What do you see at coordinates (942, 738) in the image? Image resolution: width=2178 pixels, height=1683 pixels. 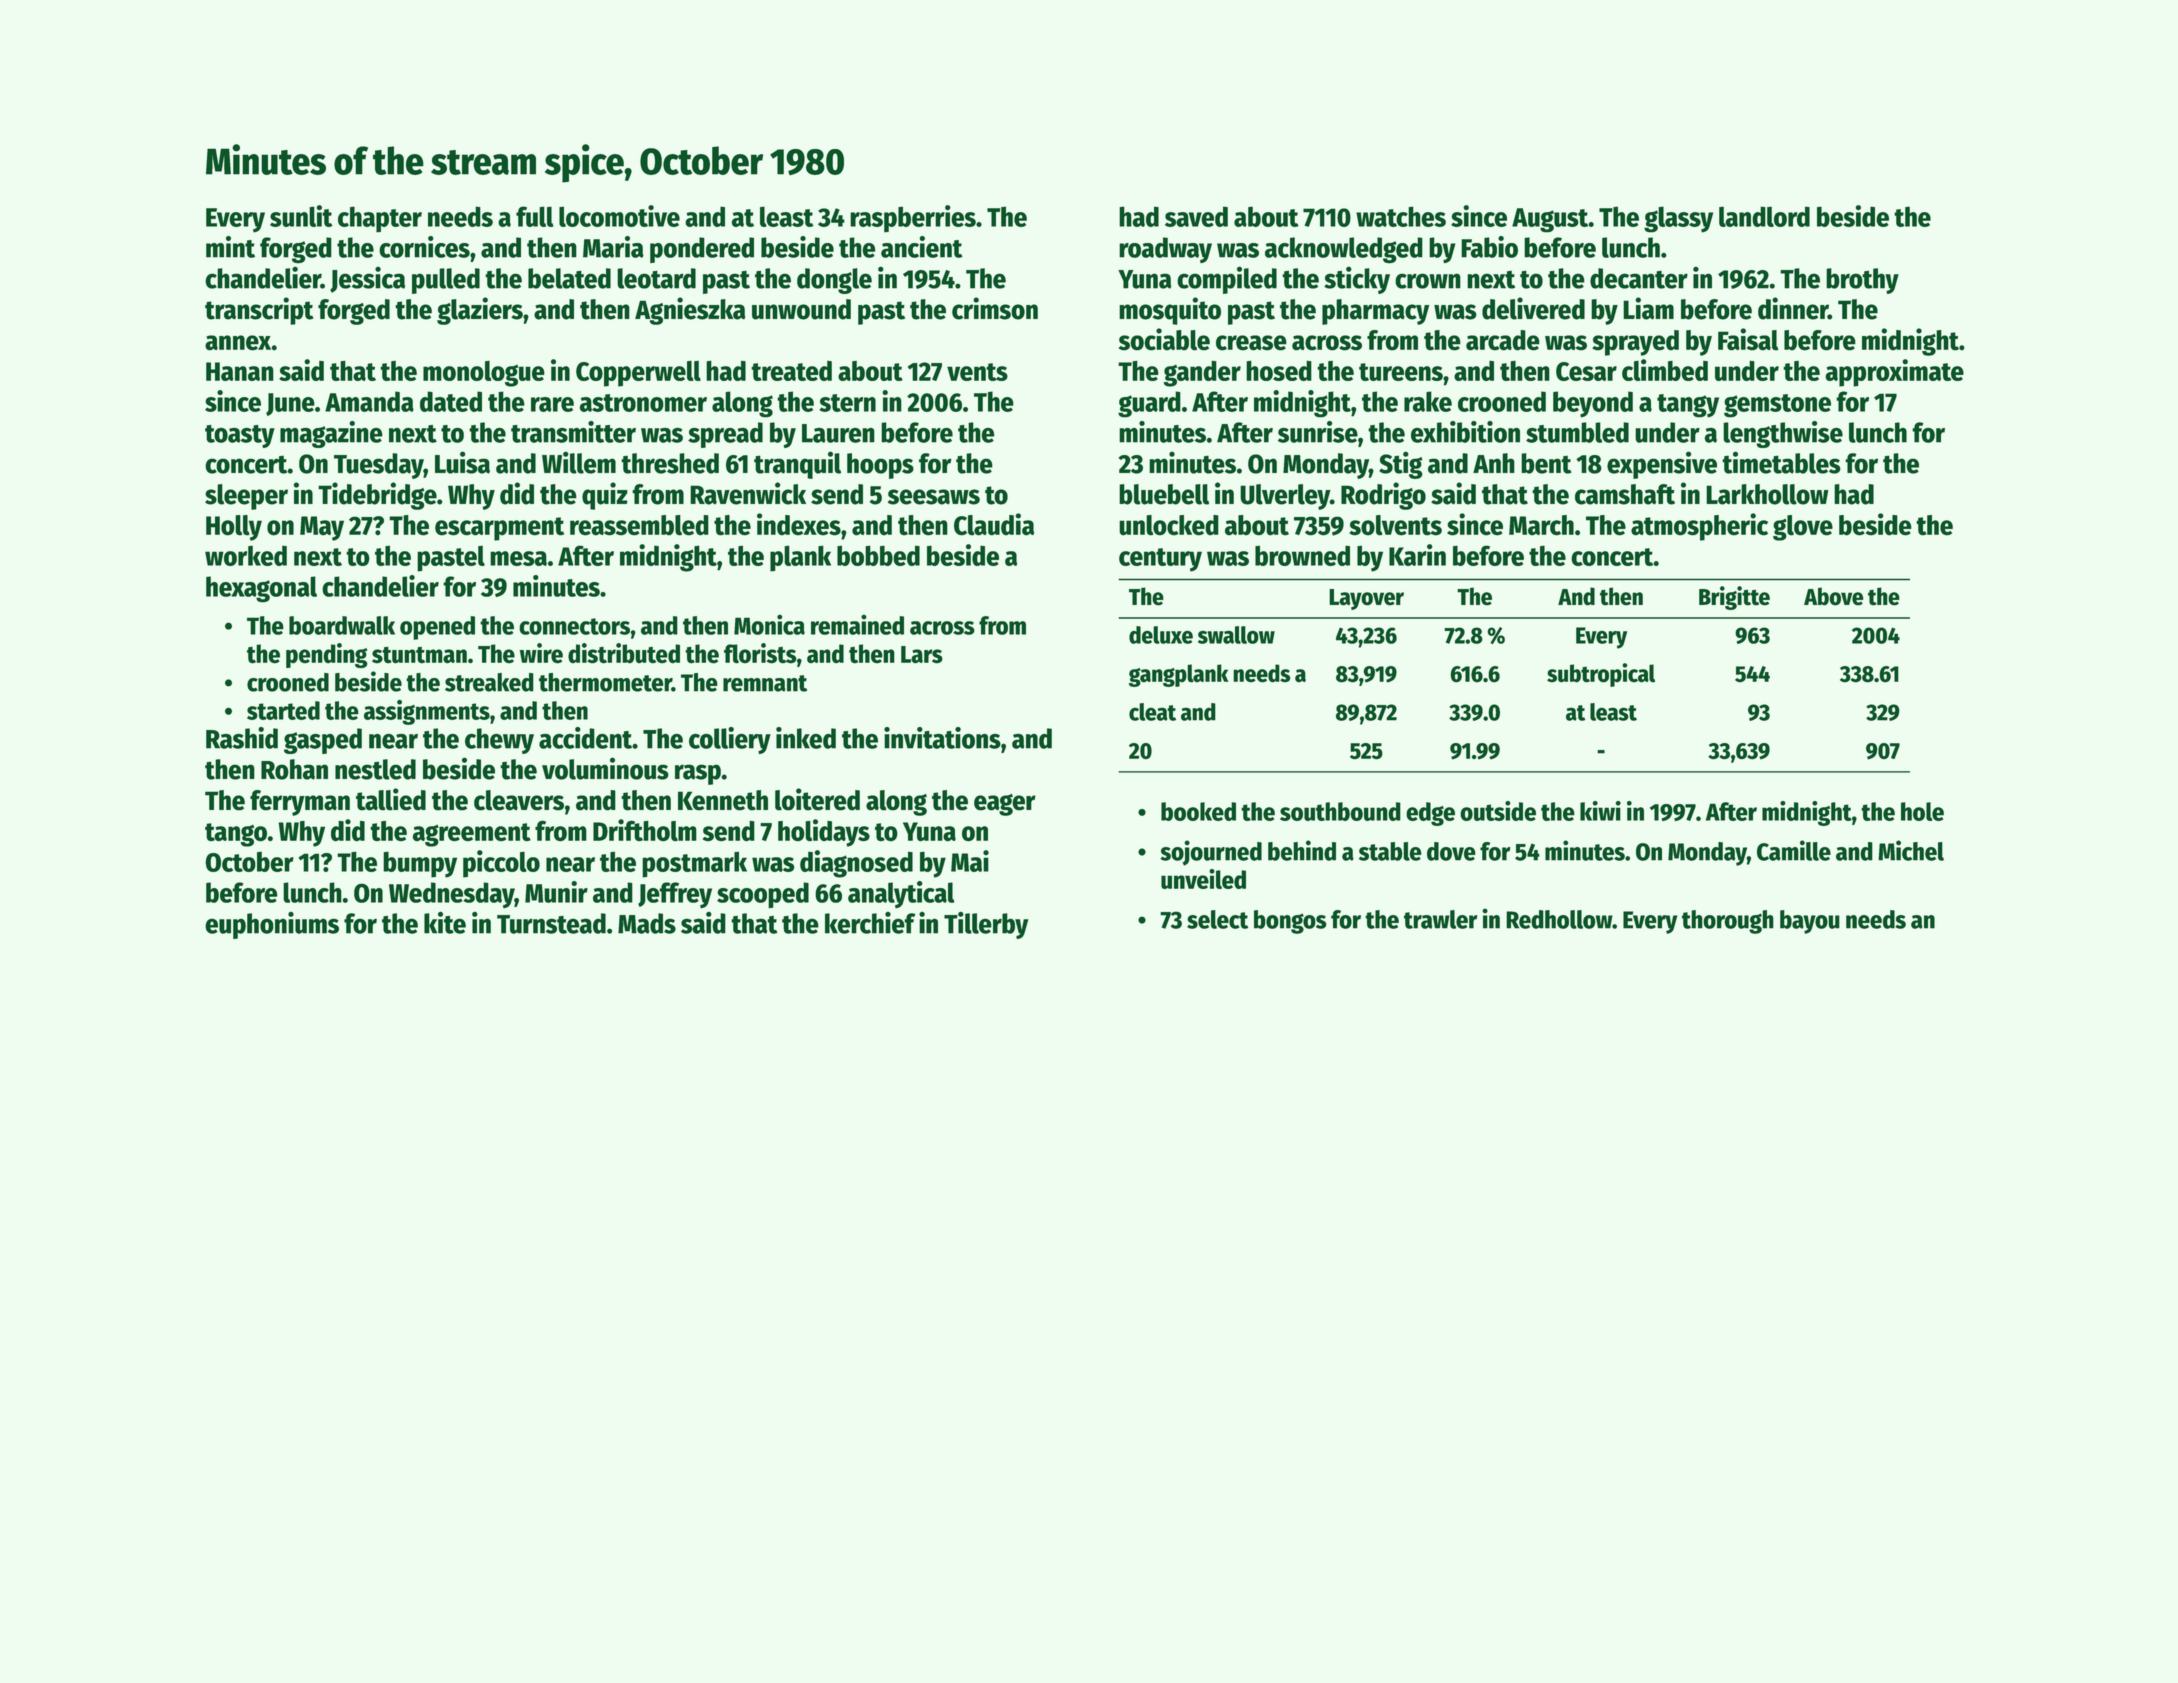 I see `invitations` at bounding box center [942, 738].
